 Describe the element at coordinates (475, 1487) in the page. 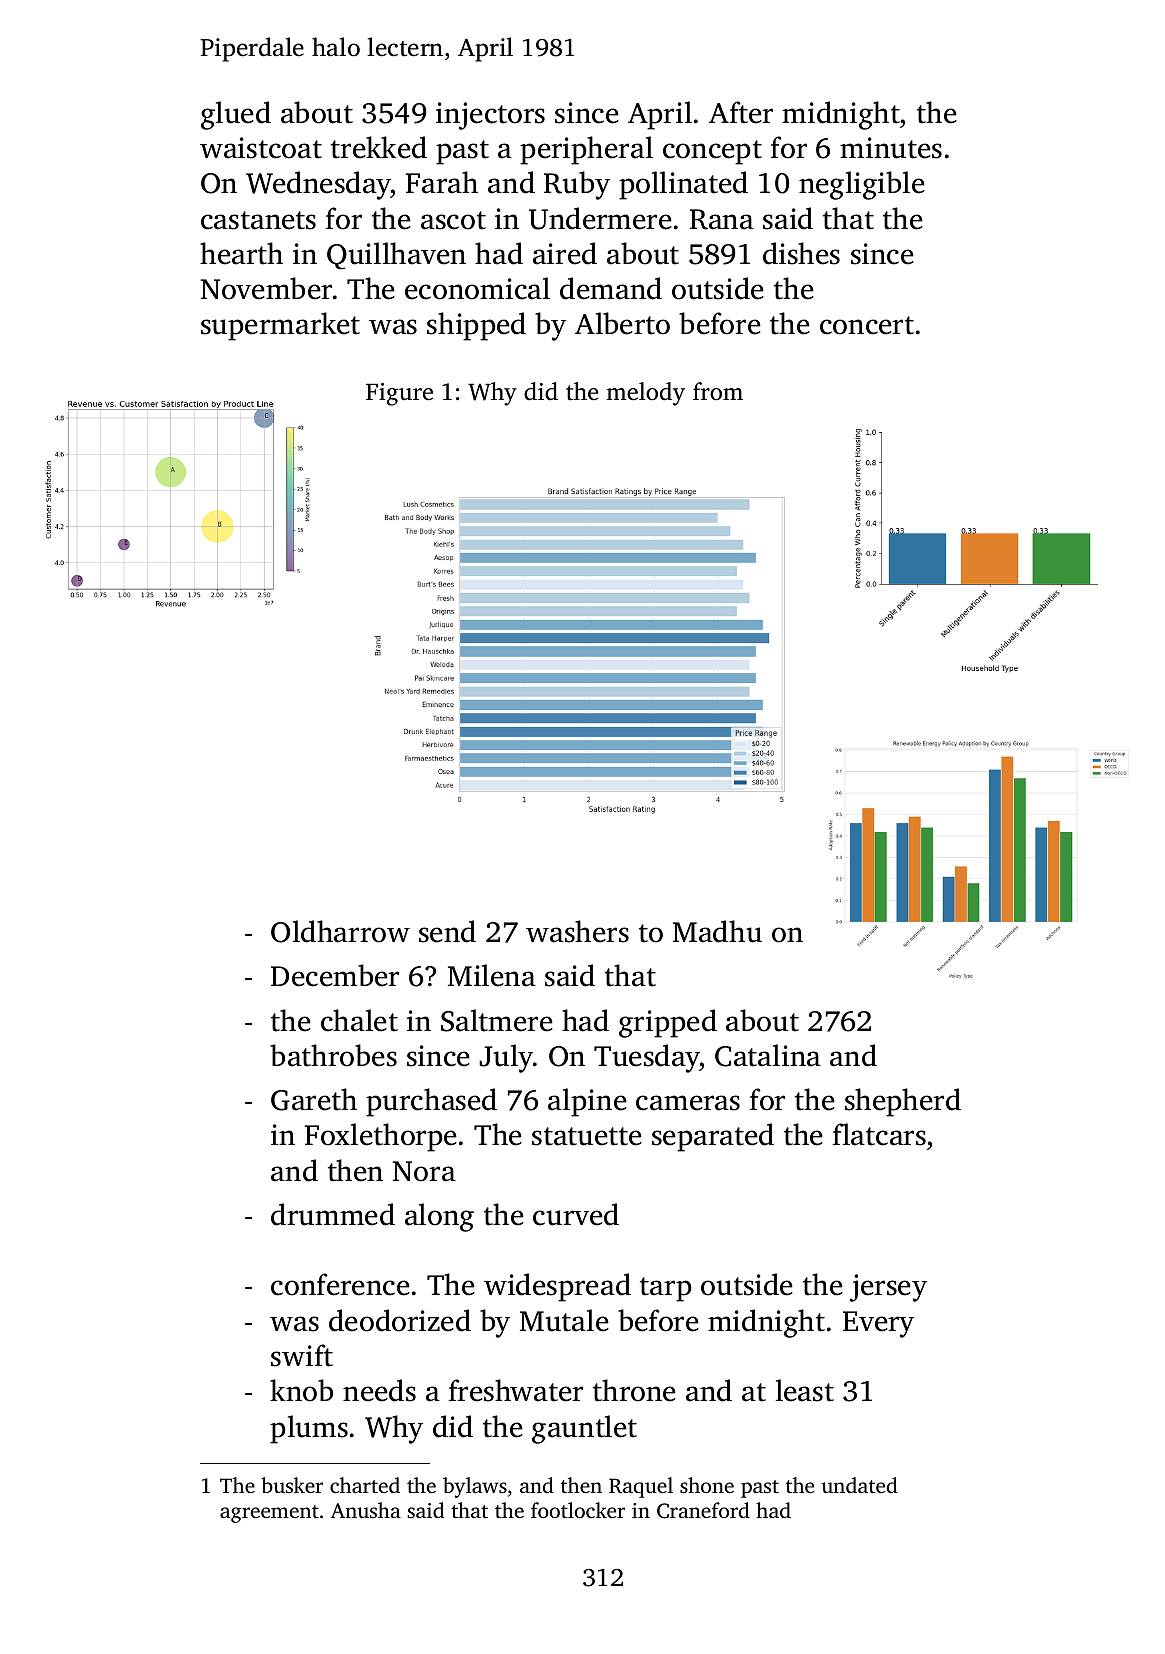

I see `bylaws` at that location.
